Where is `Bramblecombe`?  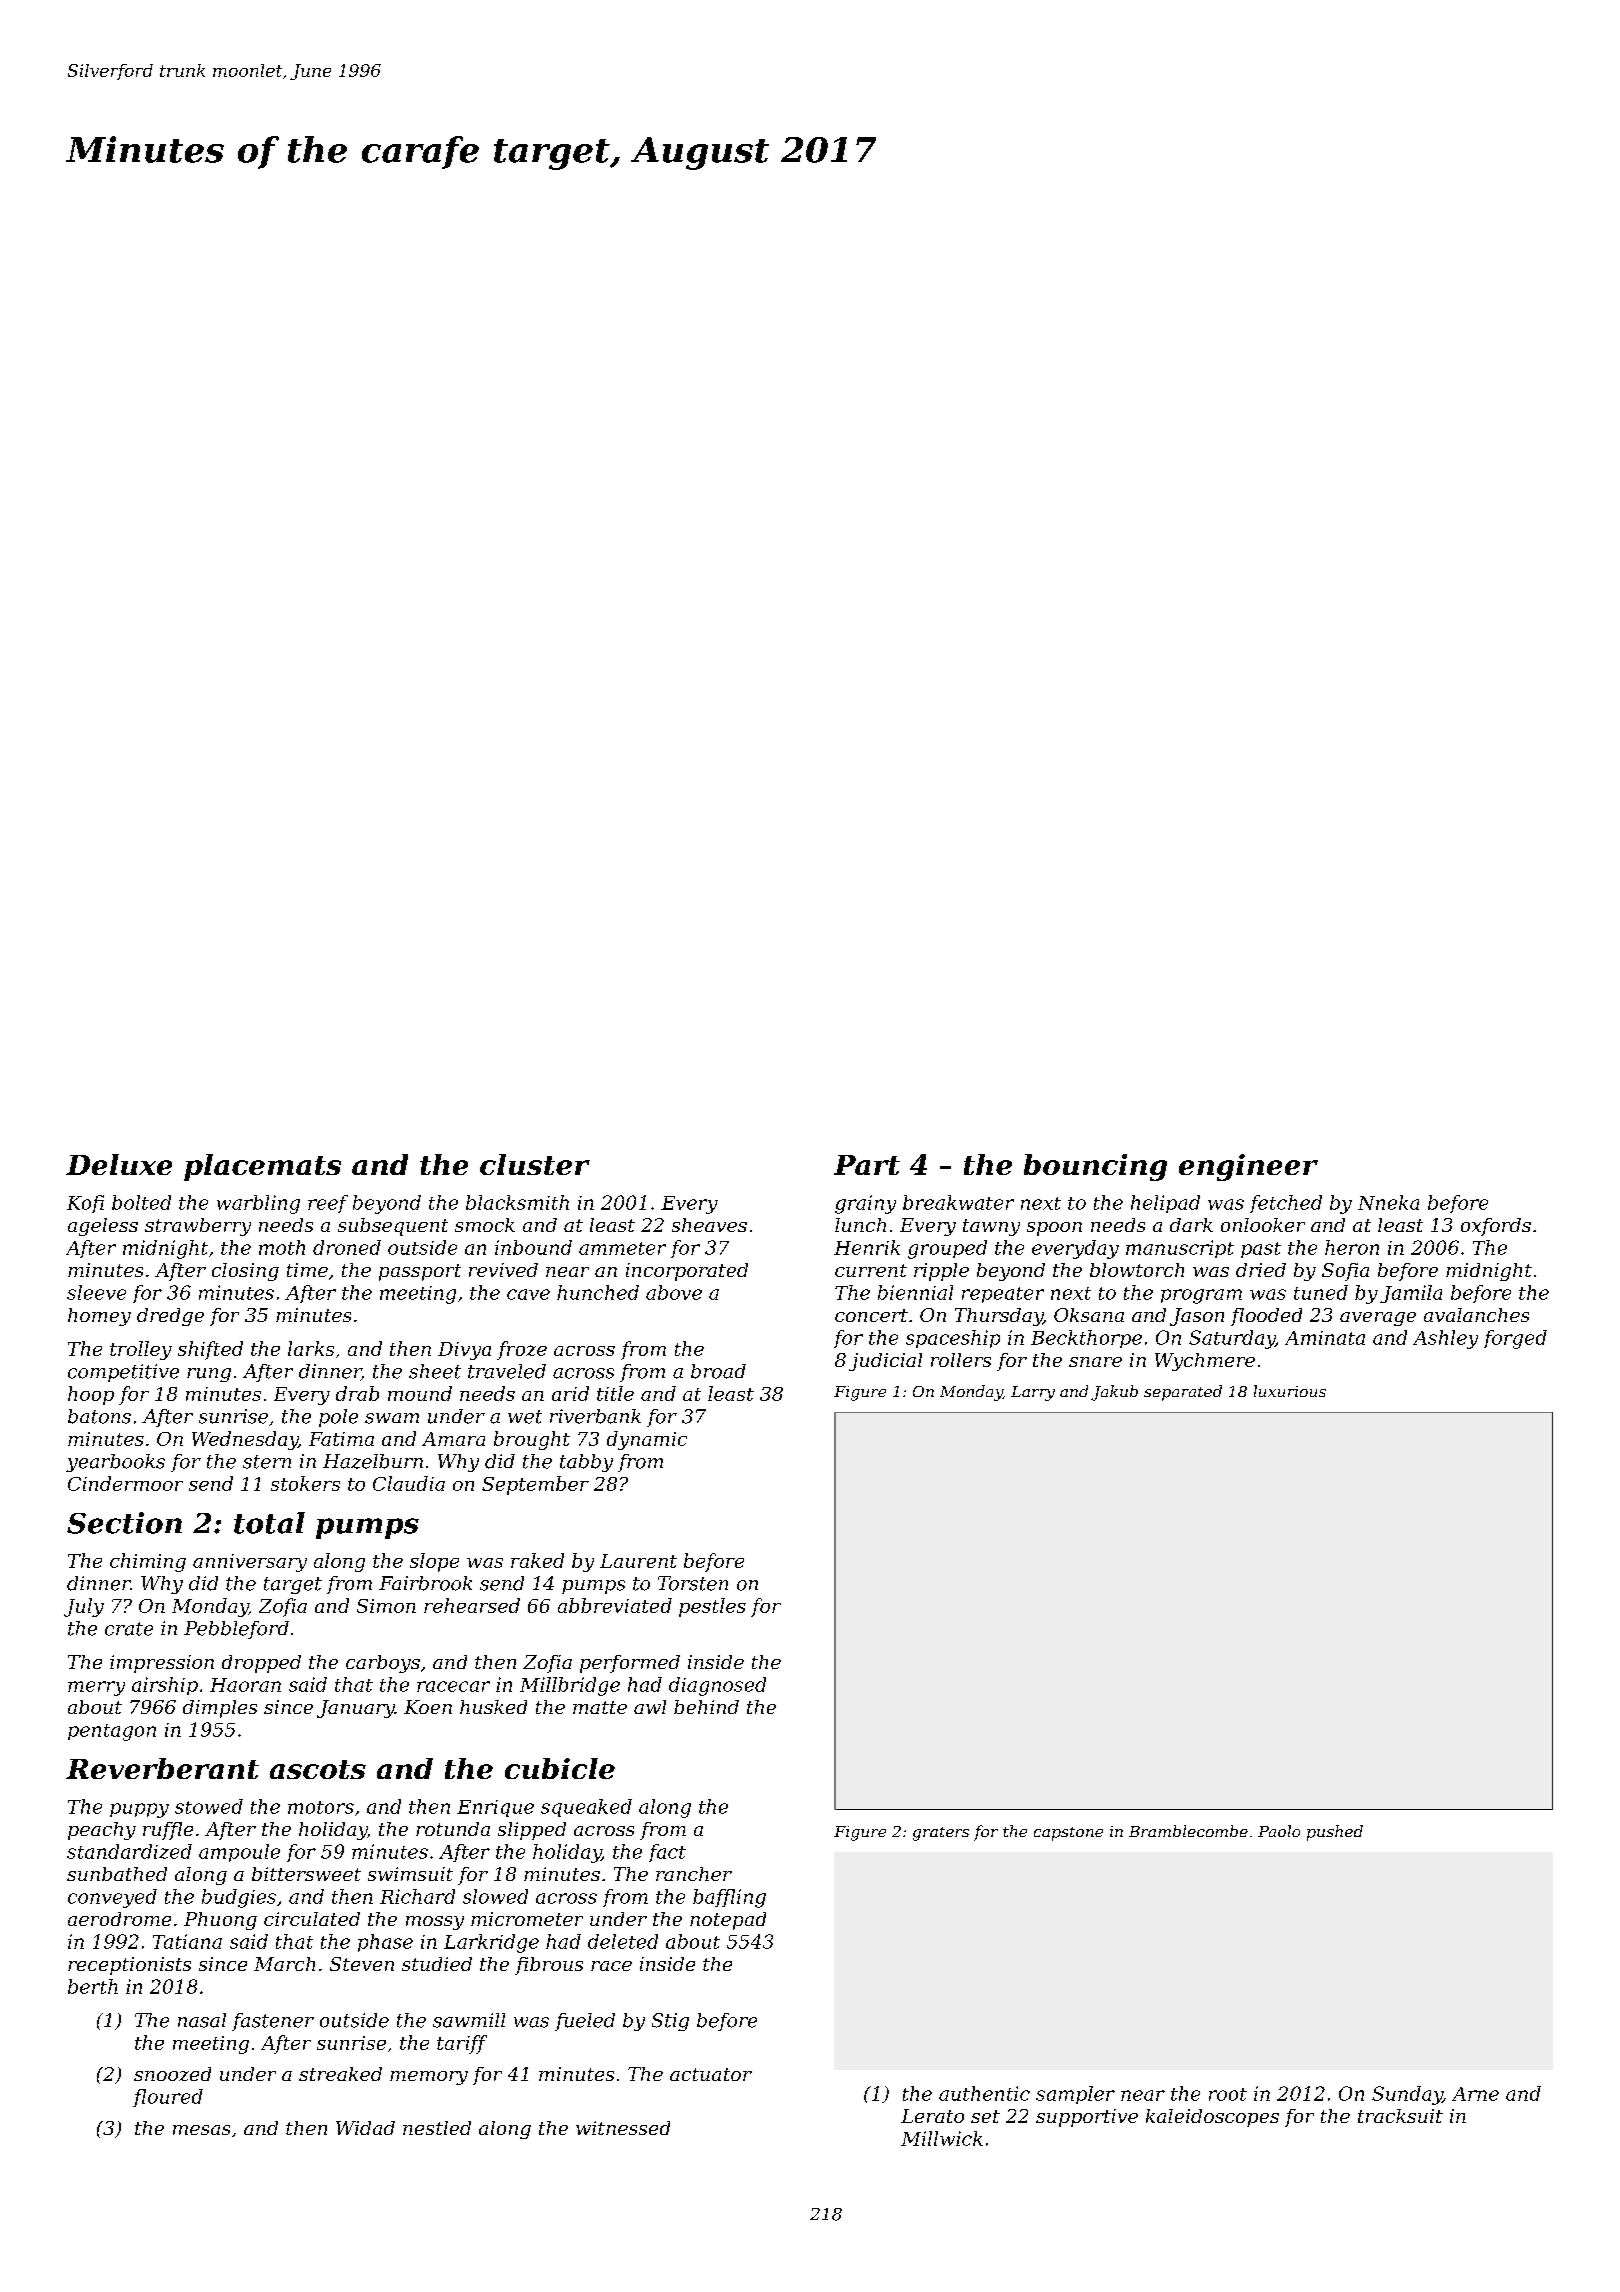
Bramblecombe is located at coordinates (1188, 1831).
